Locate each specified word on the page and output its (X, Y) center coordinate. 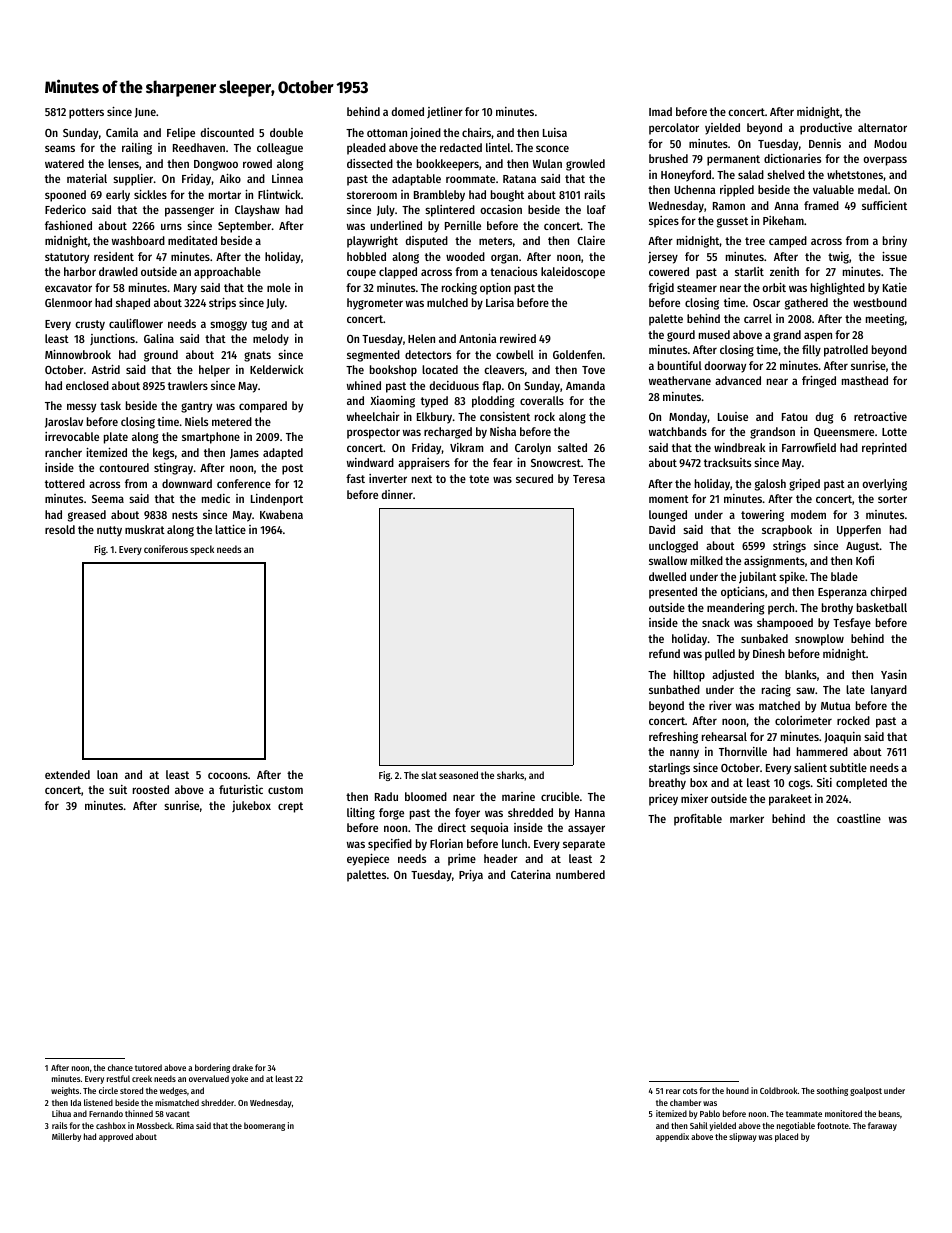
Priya (471, 876)
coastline (859, 818)
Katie (895, 287)
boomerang (264, 1126)
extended (67, 774)
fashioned (68, 225)
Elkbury (434, 418)
